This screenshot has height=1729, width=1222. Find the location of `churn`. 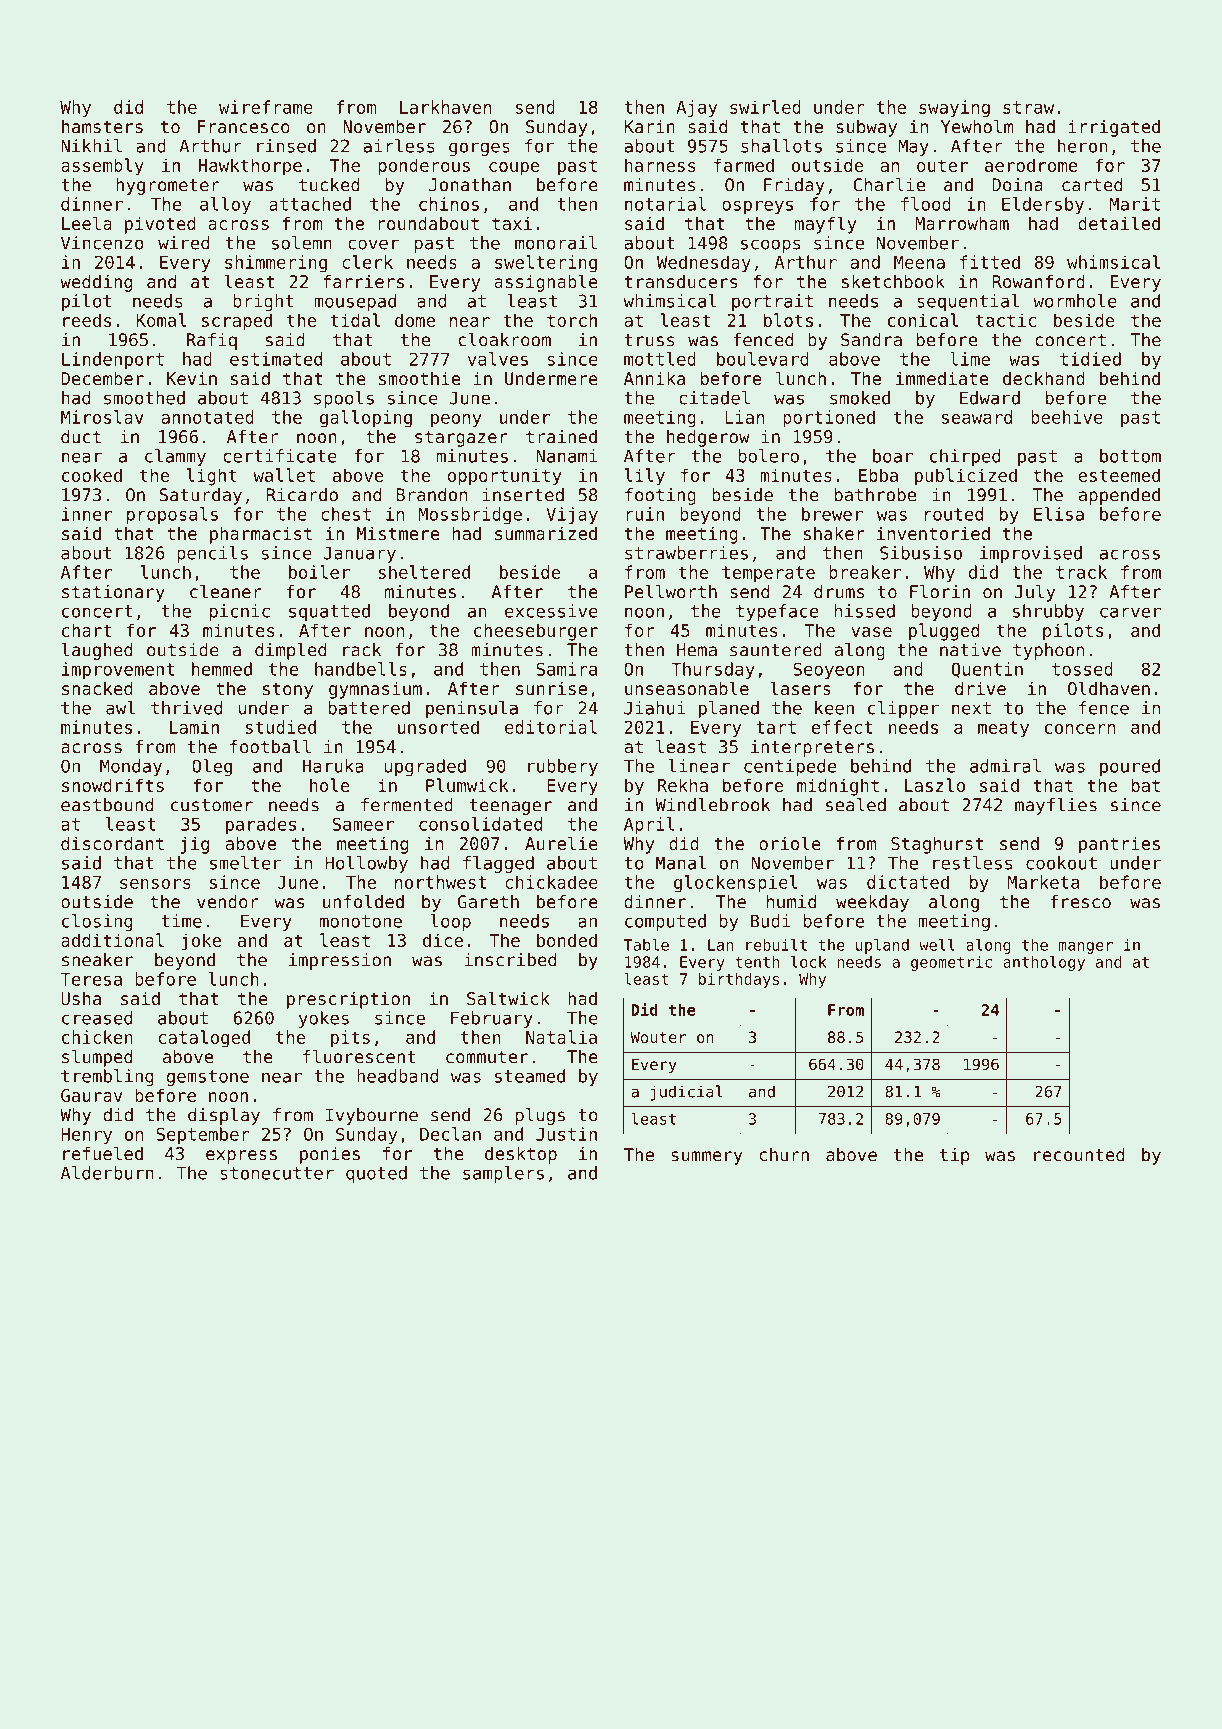

churn is located at coordinates (784, 1155).
